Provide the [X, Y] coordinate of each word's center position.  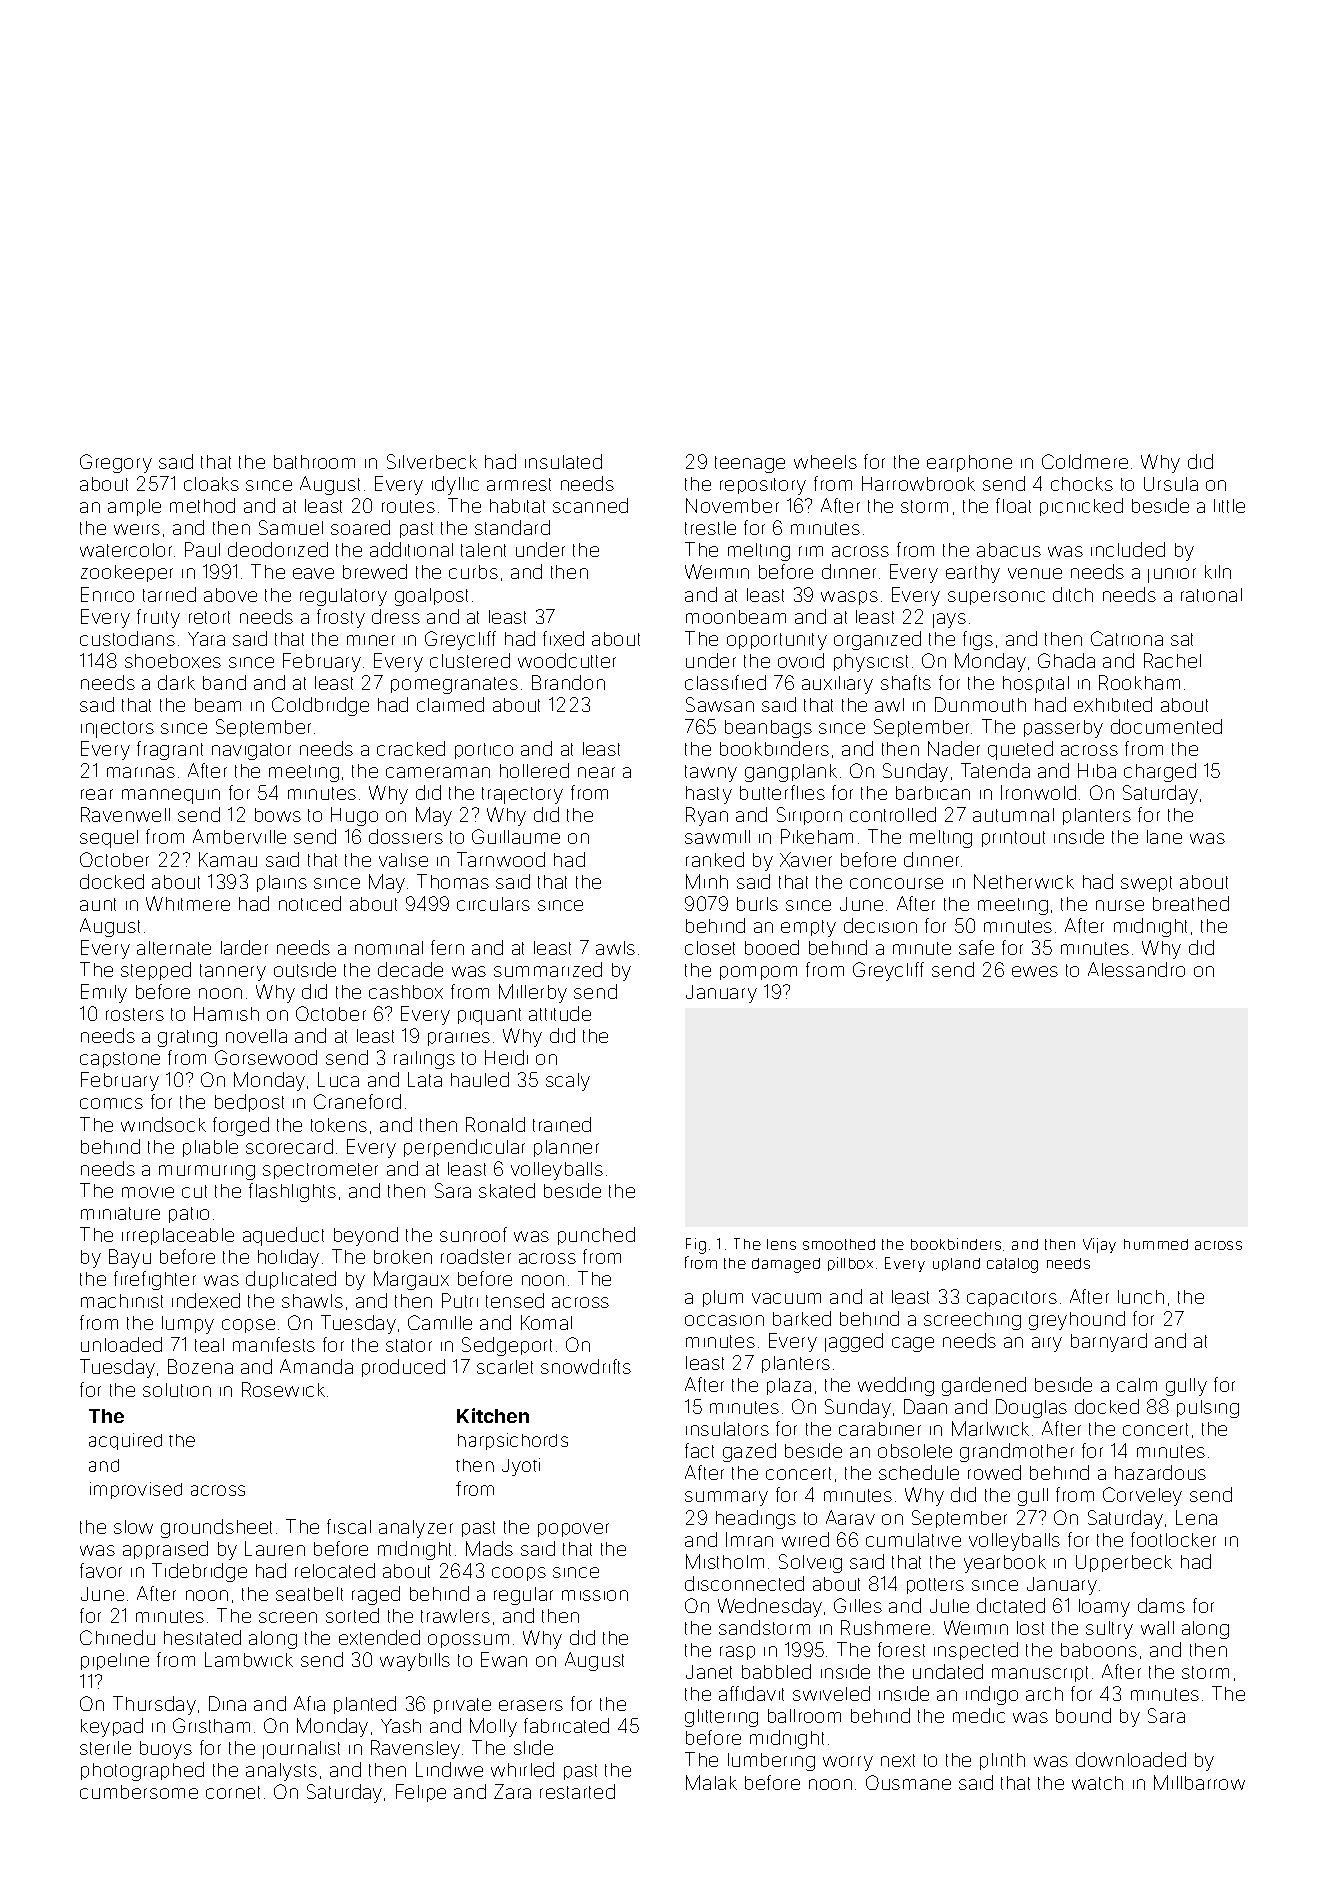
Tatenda [995, 770]
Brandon [568, 682]
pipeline [115, 1661]
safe [976, 947]
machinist [122, 1301]
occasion [724, 1320]
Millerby [533, 993]
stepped [156, 971]
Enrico [107, 594]
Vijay [1099, 1245]
